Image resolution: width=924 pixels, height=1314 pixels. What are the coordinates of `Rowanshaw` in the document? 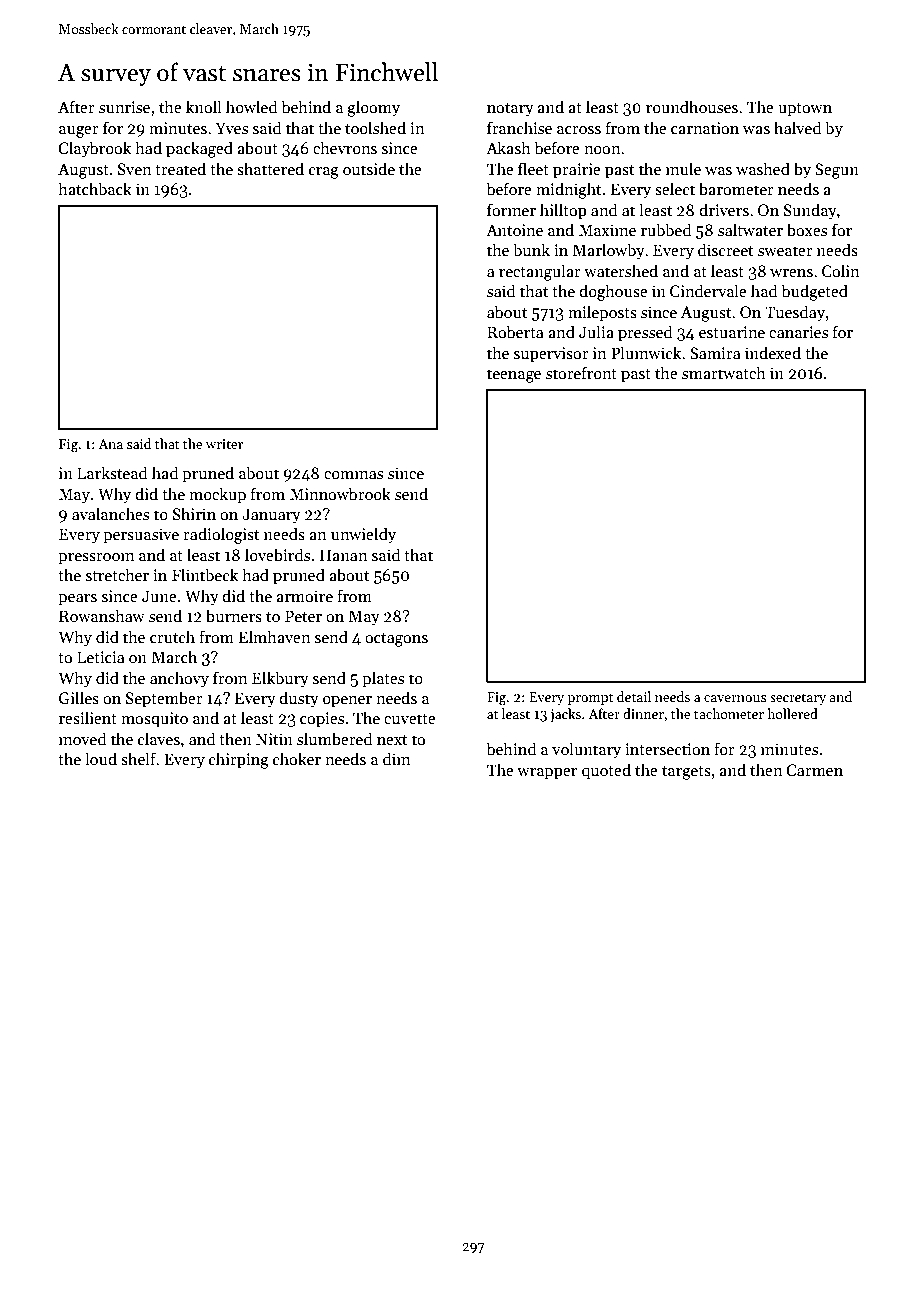 It's located at (102, 615).
